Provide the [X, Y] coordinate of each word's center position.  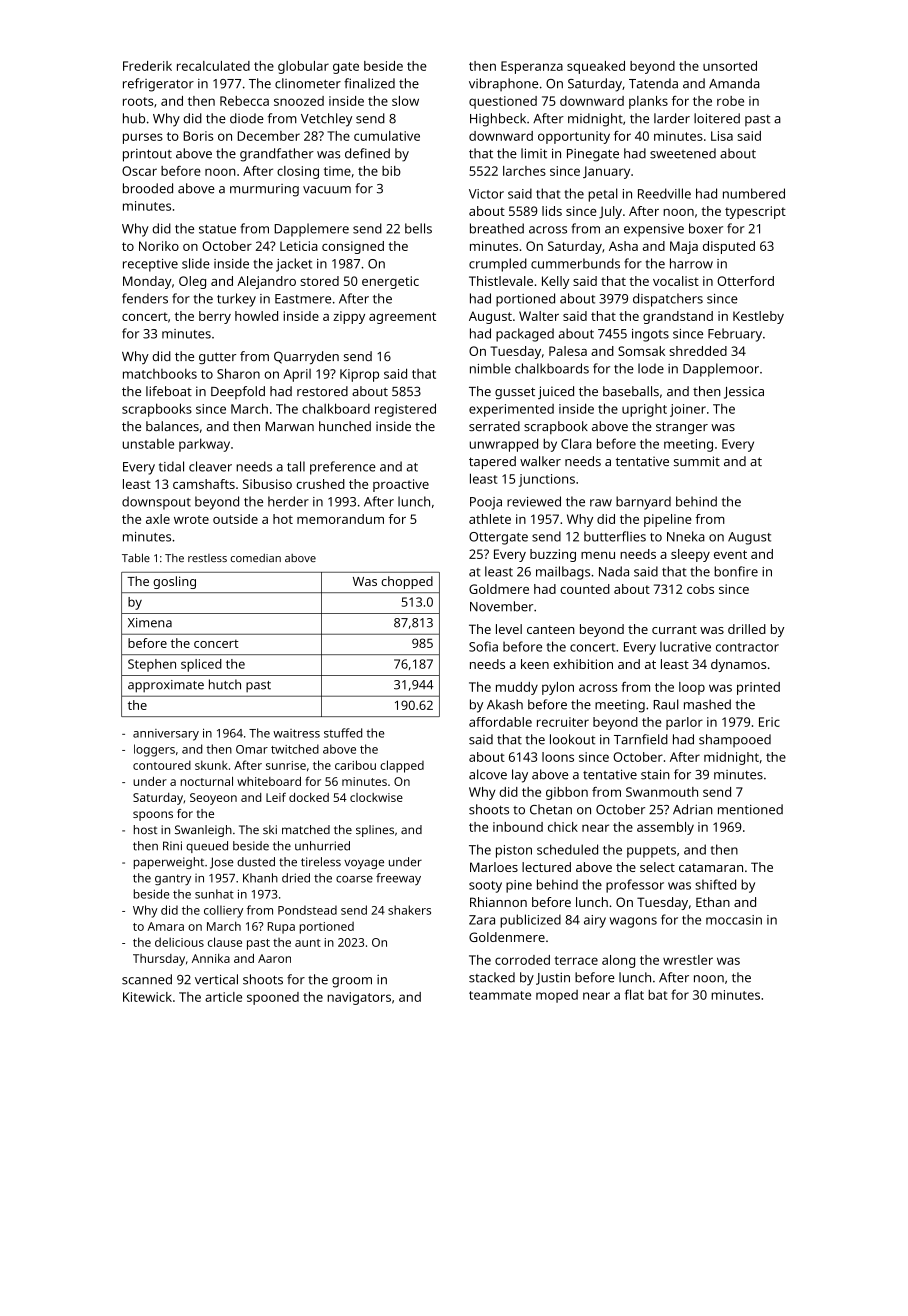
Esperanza [532, 67]
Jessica [744, 392]
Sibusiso [267, 484]
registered [405, 410]
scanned [147, 979]
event [730, 554]
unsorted [730, 66]
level [509, 629]
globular [303, 67]
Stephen [152, 665]
